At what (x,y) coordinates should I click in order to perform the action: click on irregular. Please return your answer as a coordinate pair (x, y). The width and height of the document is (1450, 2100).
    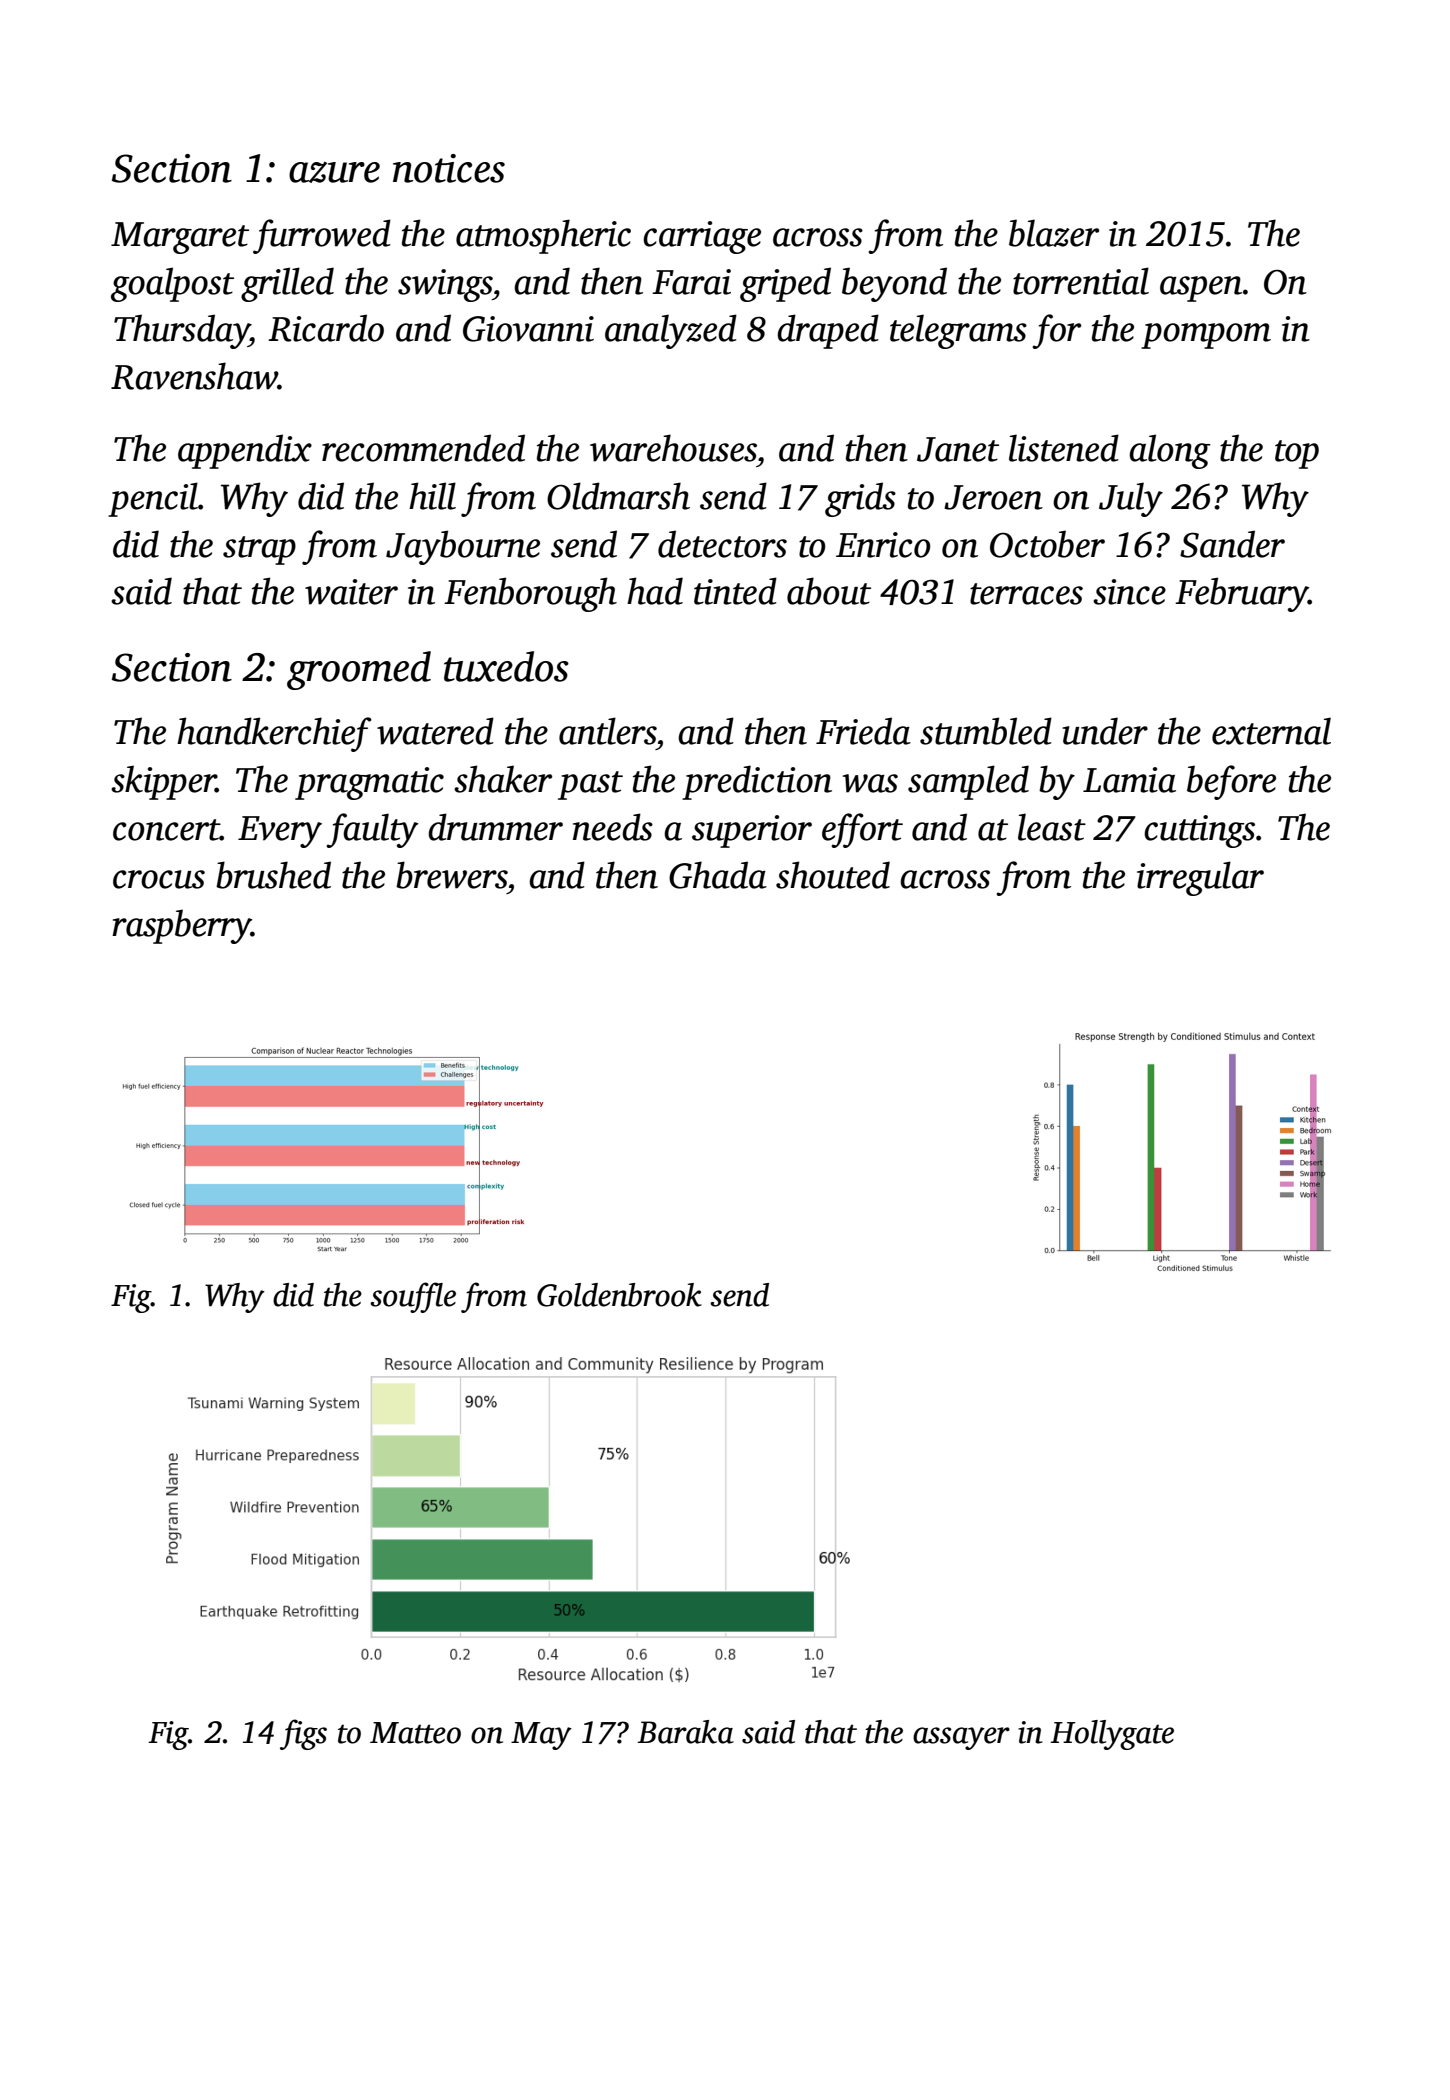
    Looking at the image, I should click on (1200, 878).
